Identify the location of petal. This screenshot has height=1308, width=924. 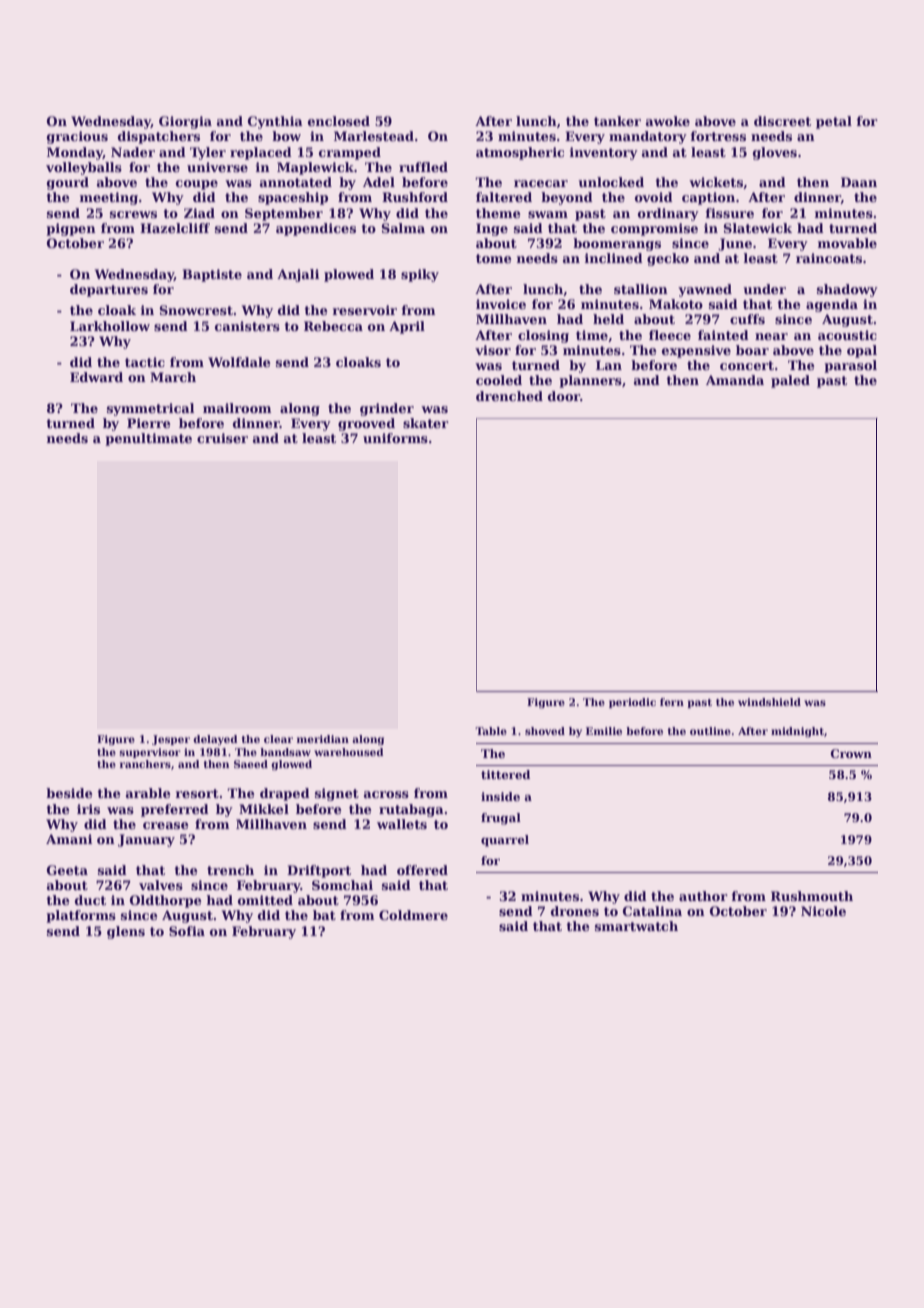
(834, 122).
